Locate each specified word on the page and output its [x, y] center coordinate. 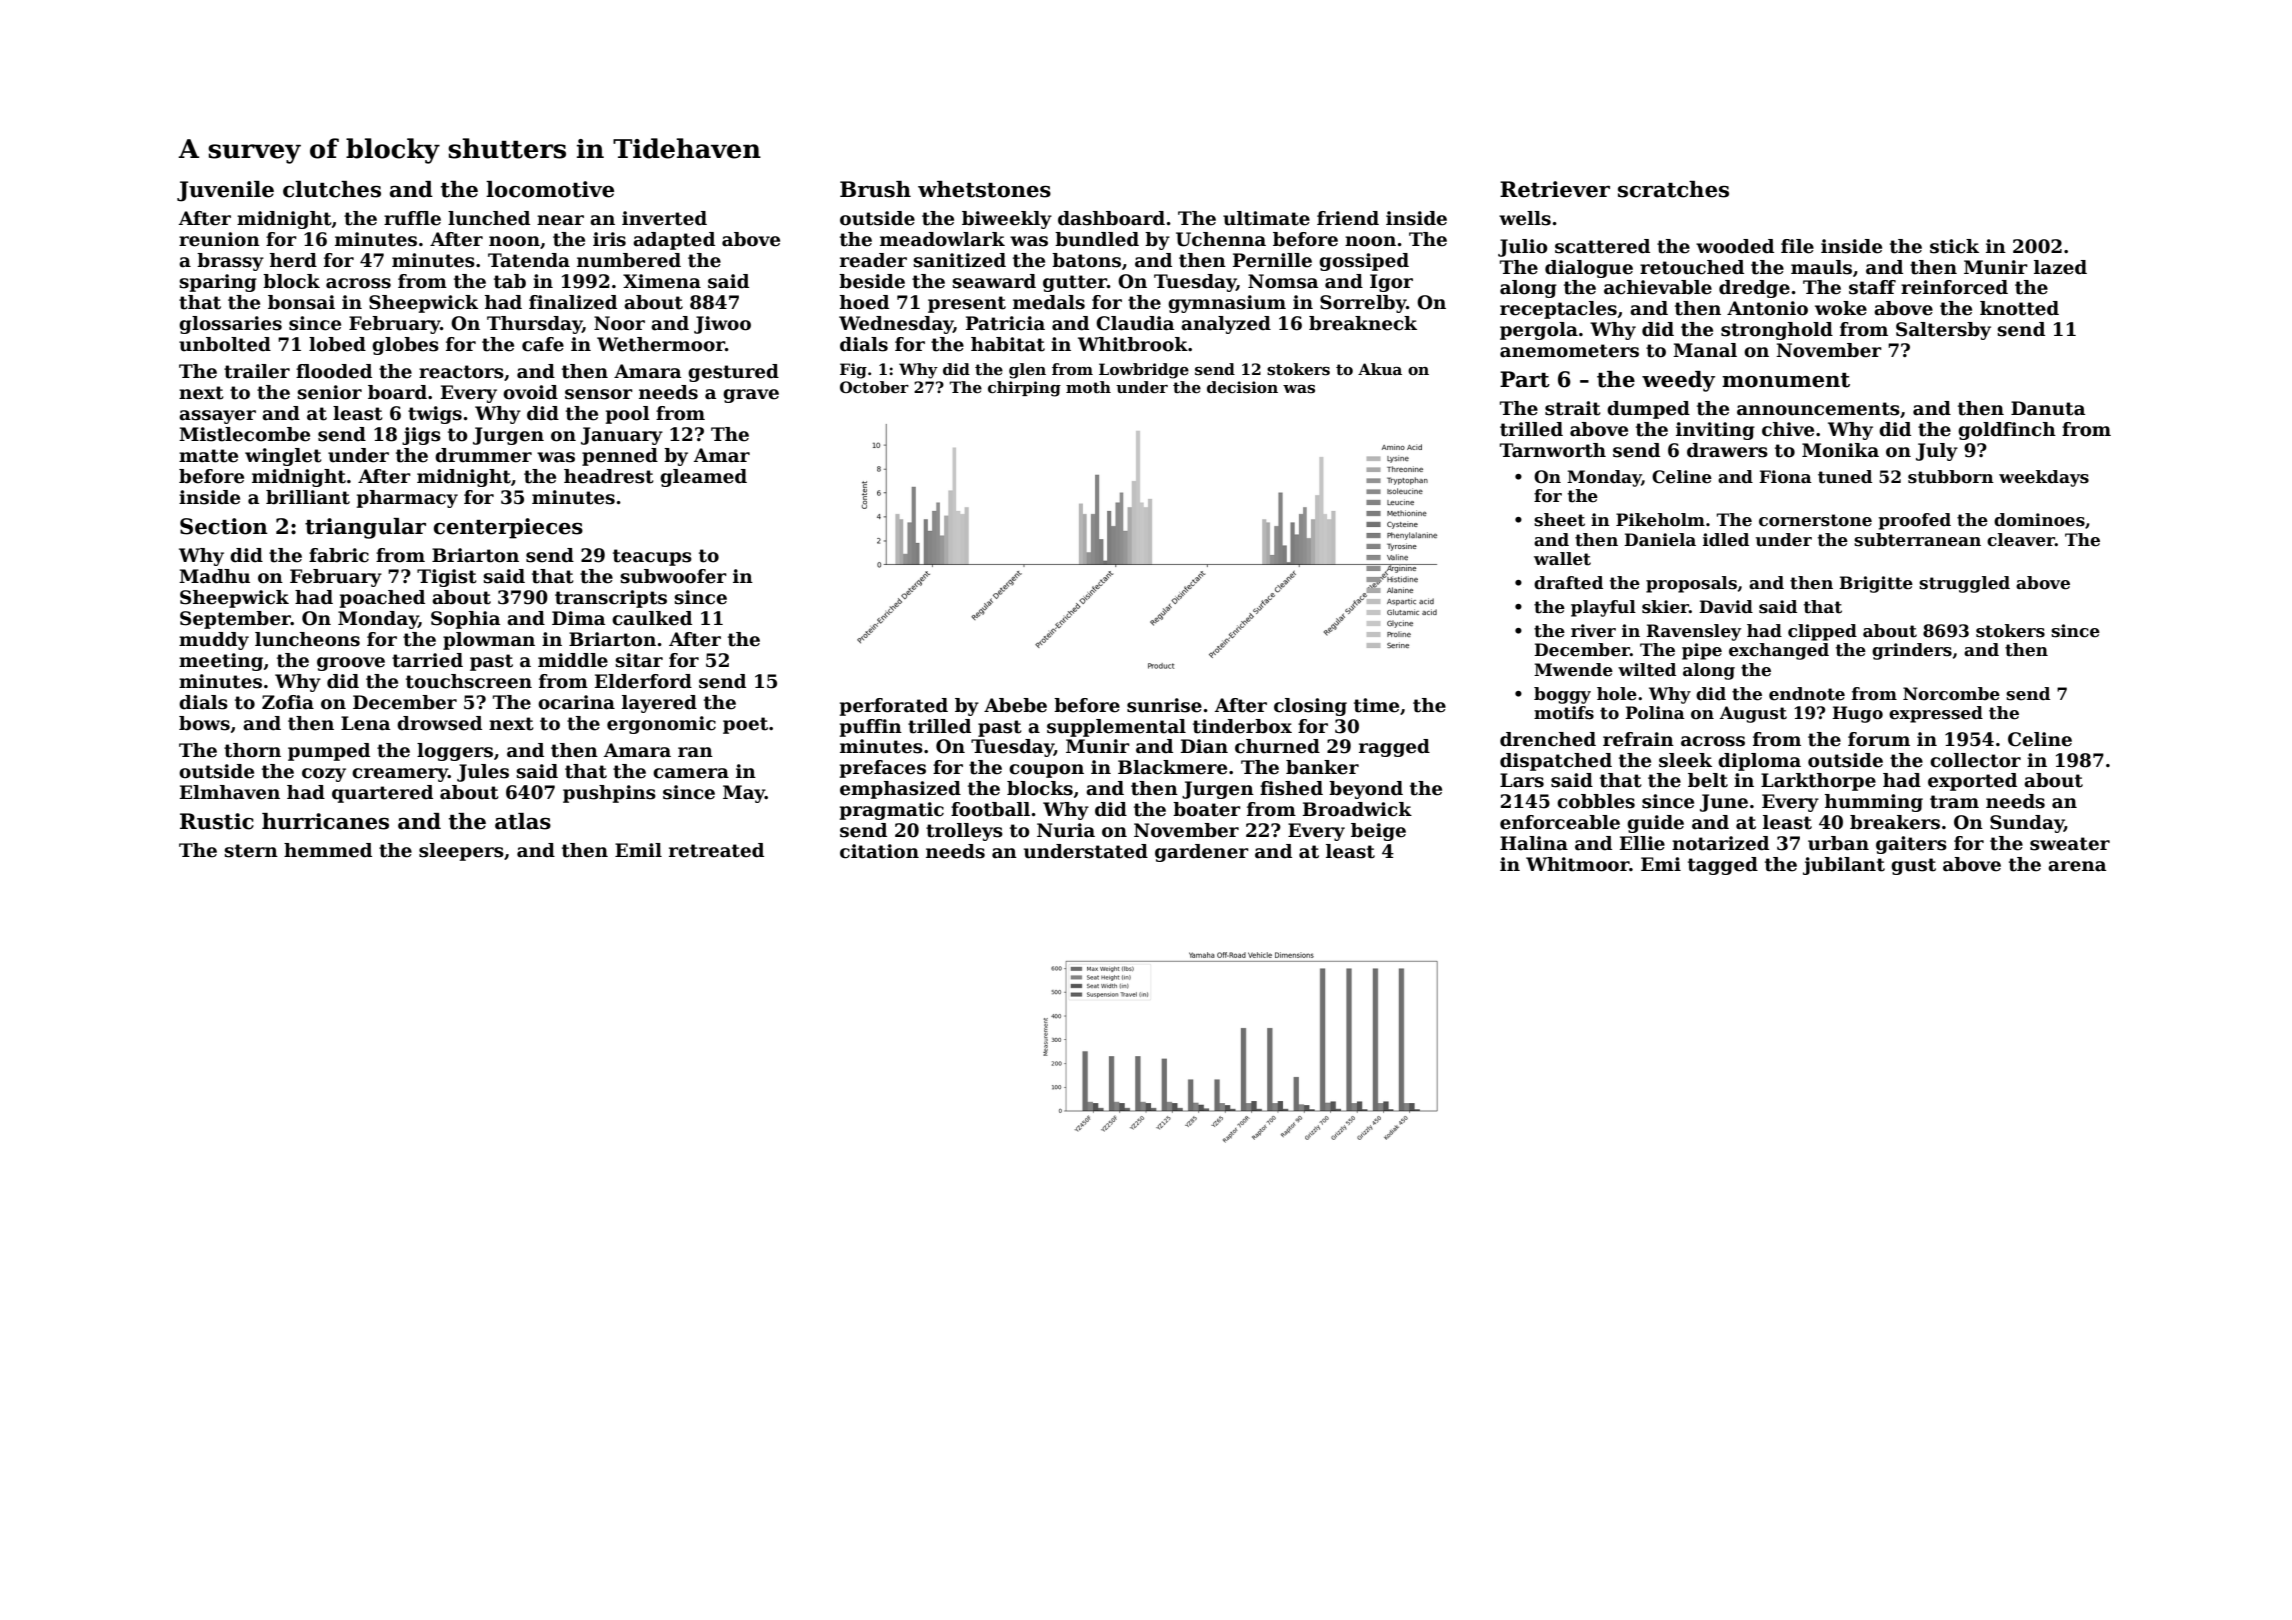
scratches [1673, 189]
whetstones [984, 189]
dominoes [2039, 520]
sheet [1559, 520]
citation [879, 851]
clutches [332, 189]
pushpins [609, 794]
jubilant [1844, 866]
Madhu [214, 576]
